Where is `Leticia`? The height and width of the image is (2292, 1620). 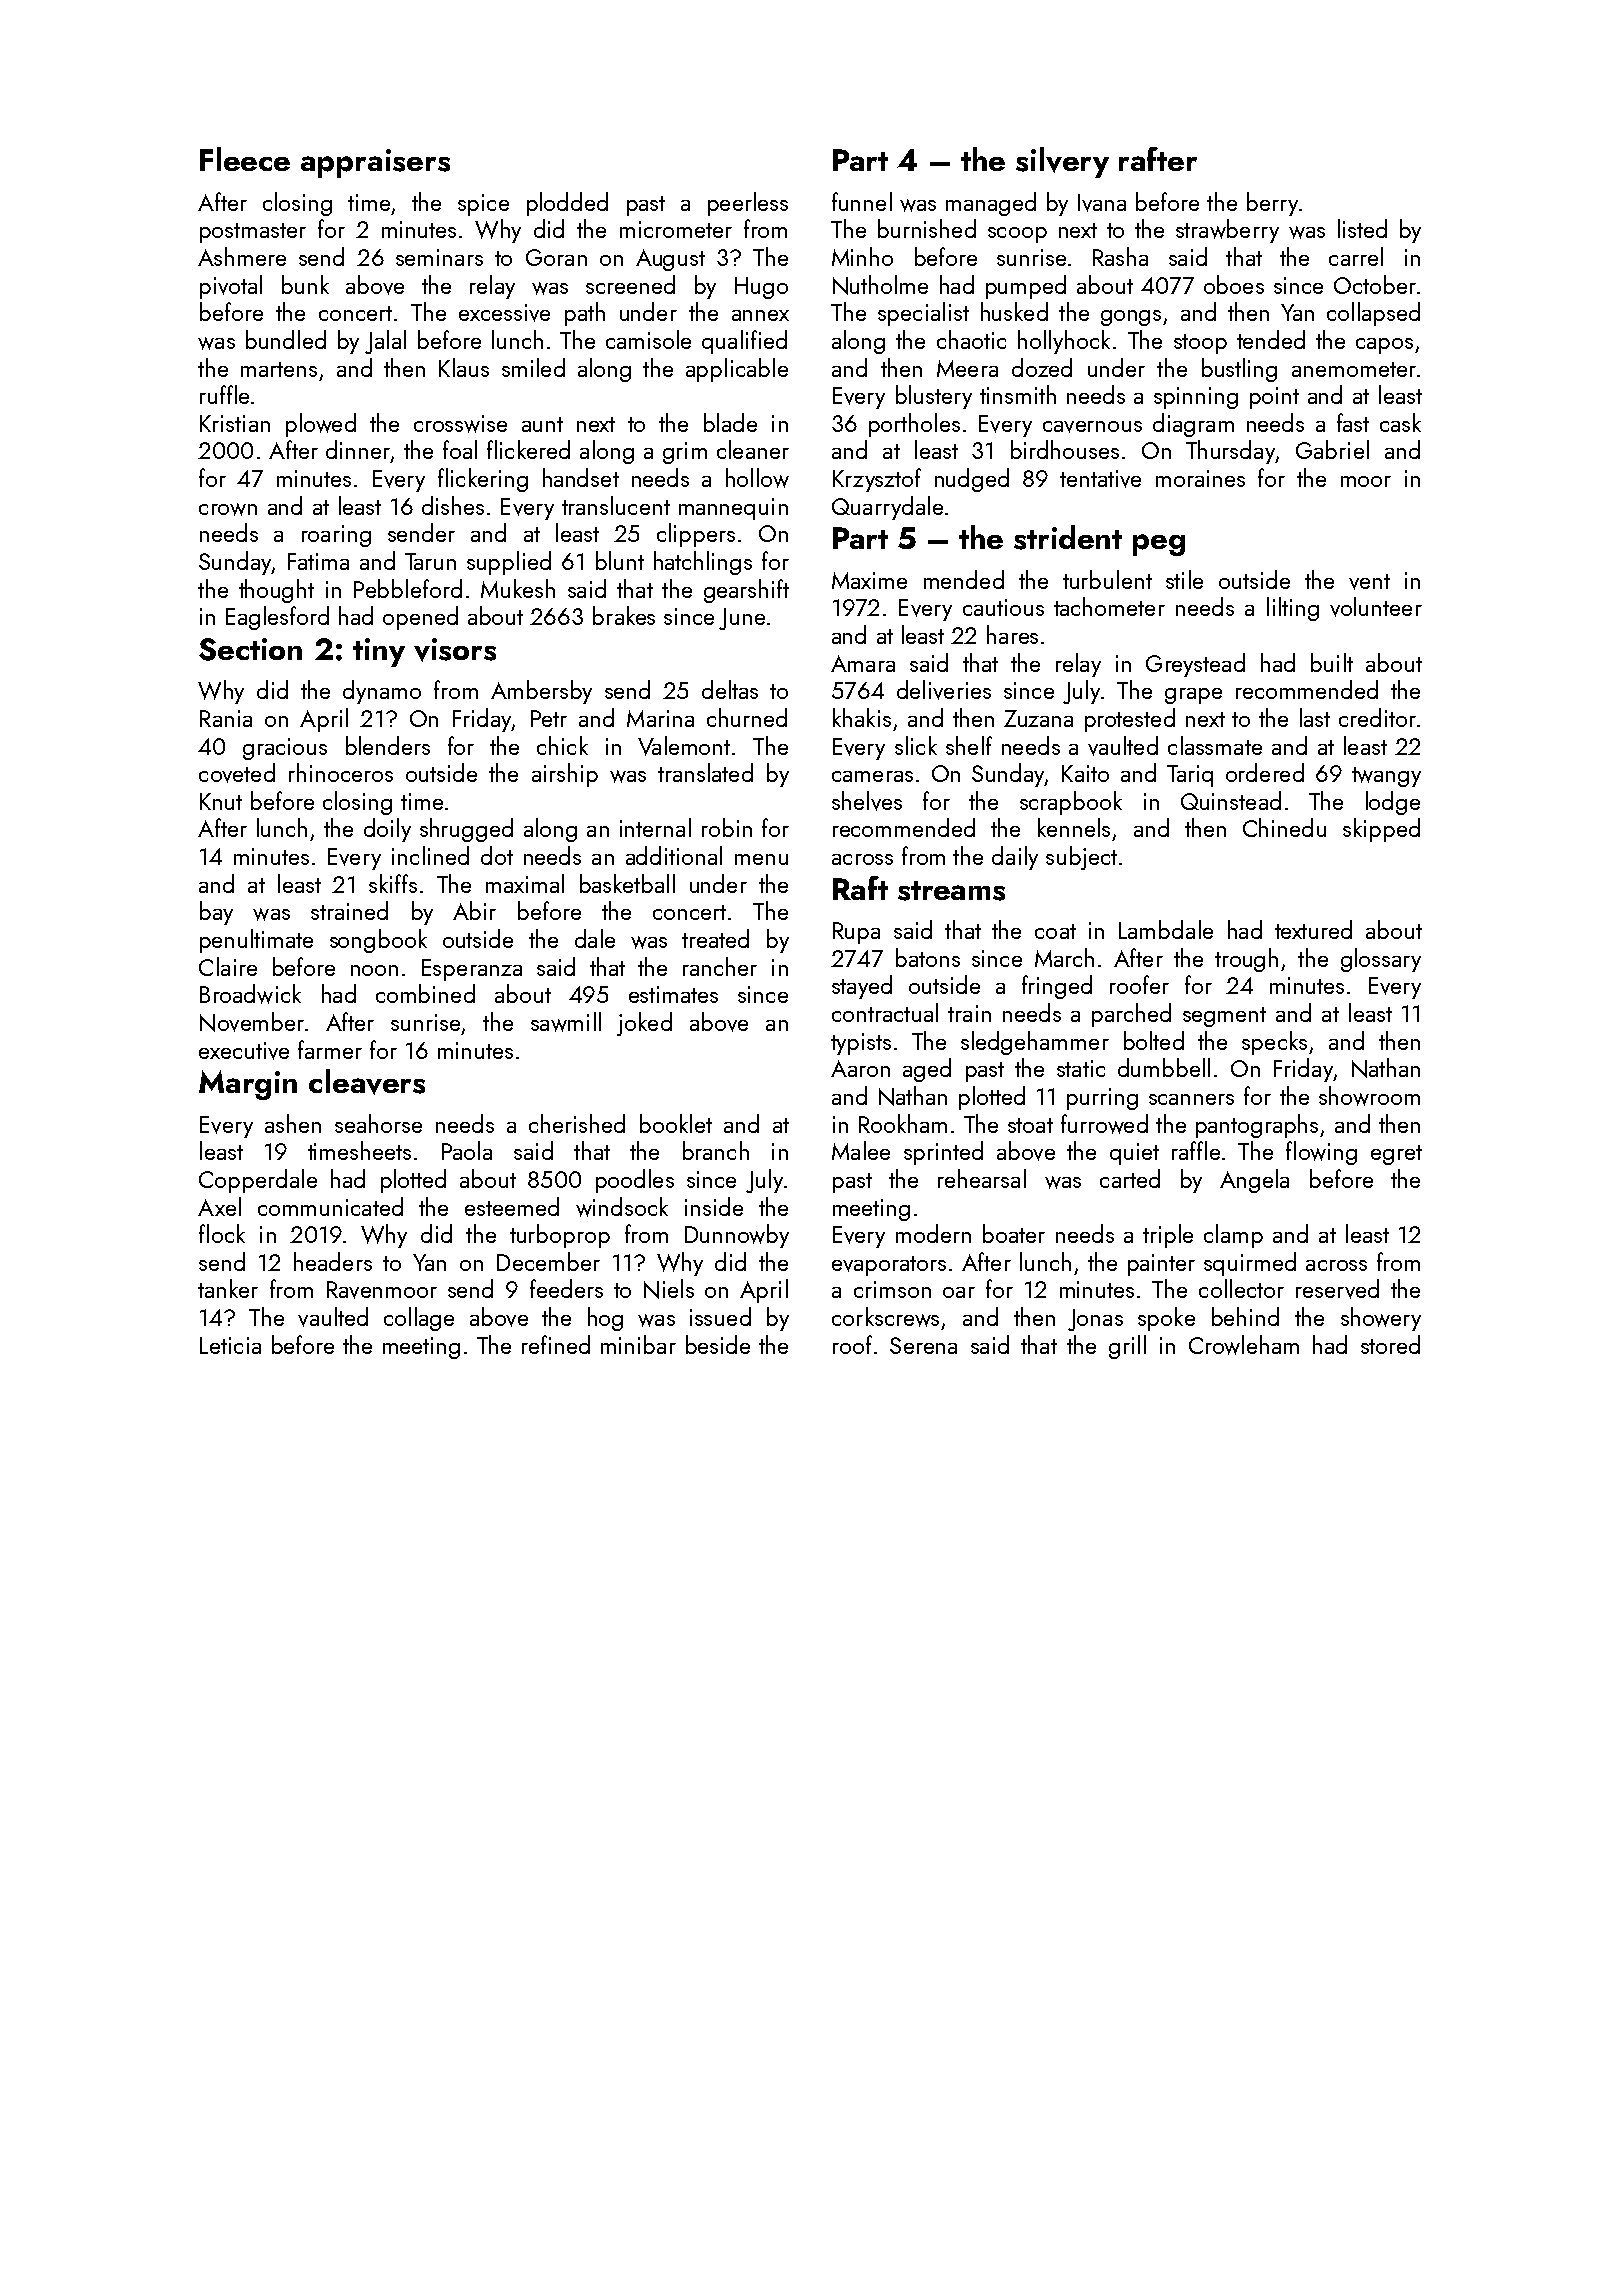 Leticia is located at coordinates (230, 1345).
